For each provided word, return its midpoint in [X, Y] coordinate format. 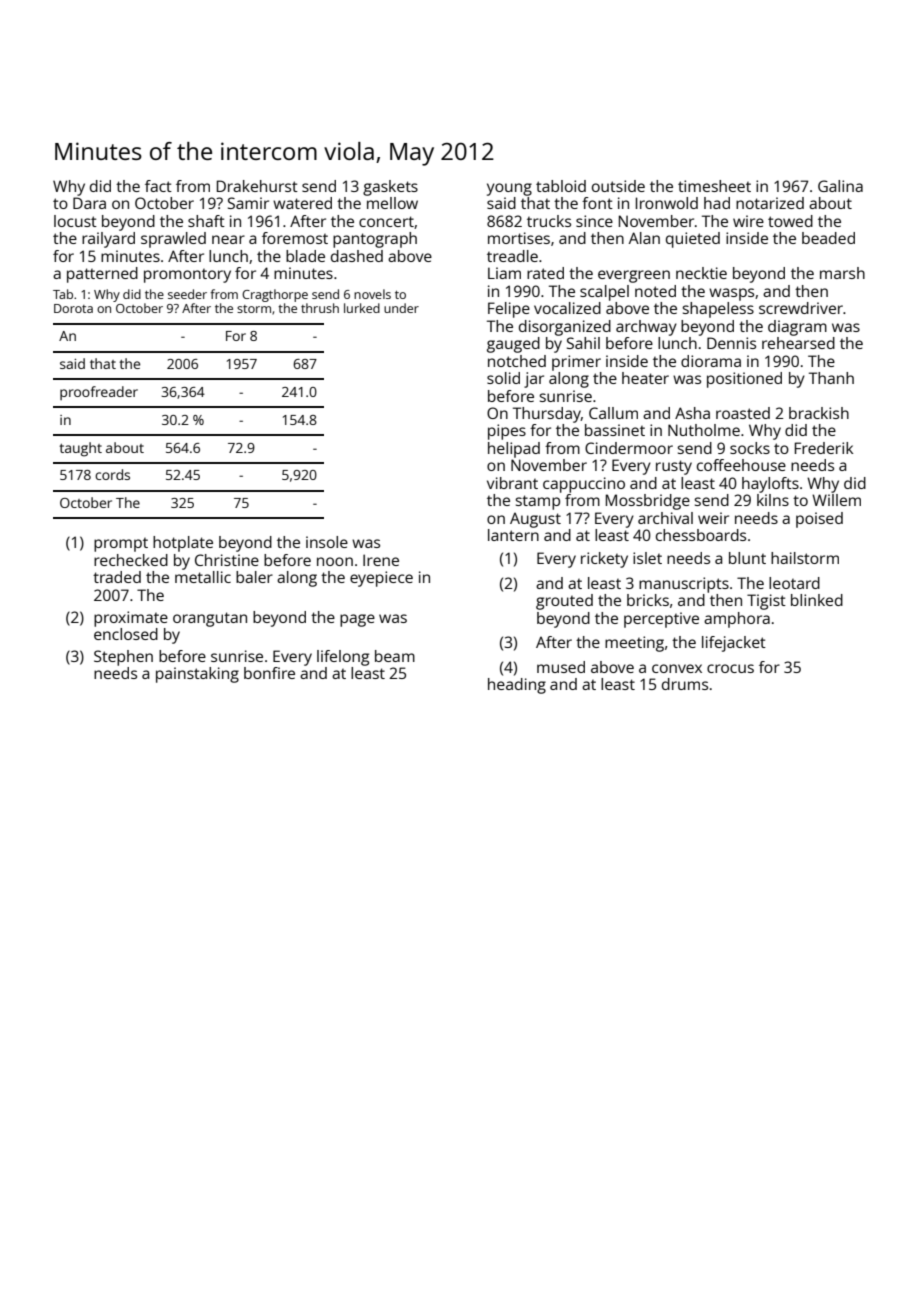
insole [327, 542]
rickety [604, 560]
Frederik [824, 448]
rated [545, 273]
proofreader [99, 393]
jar [534, 380]
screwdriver [801, 308]
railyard [108, 240]
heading [517, 686]
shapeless [718, 310]
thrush [320, 308]
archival [665, 518]
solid [503, 378]
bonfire [269, 673]
